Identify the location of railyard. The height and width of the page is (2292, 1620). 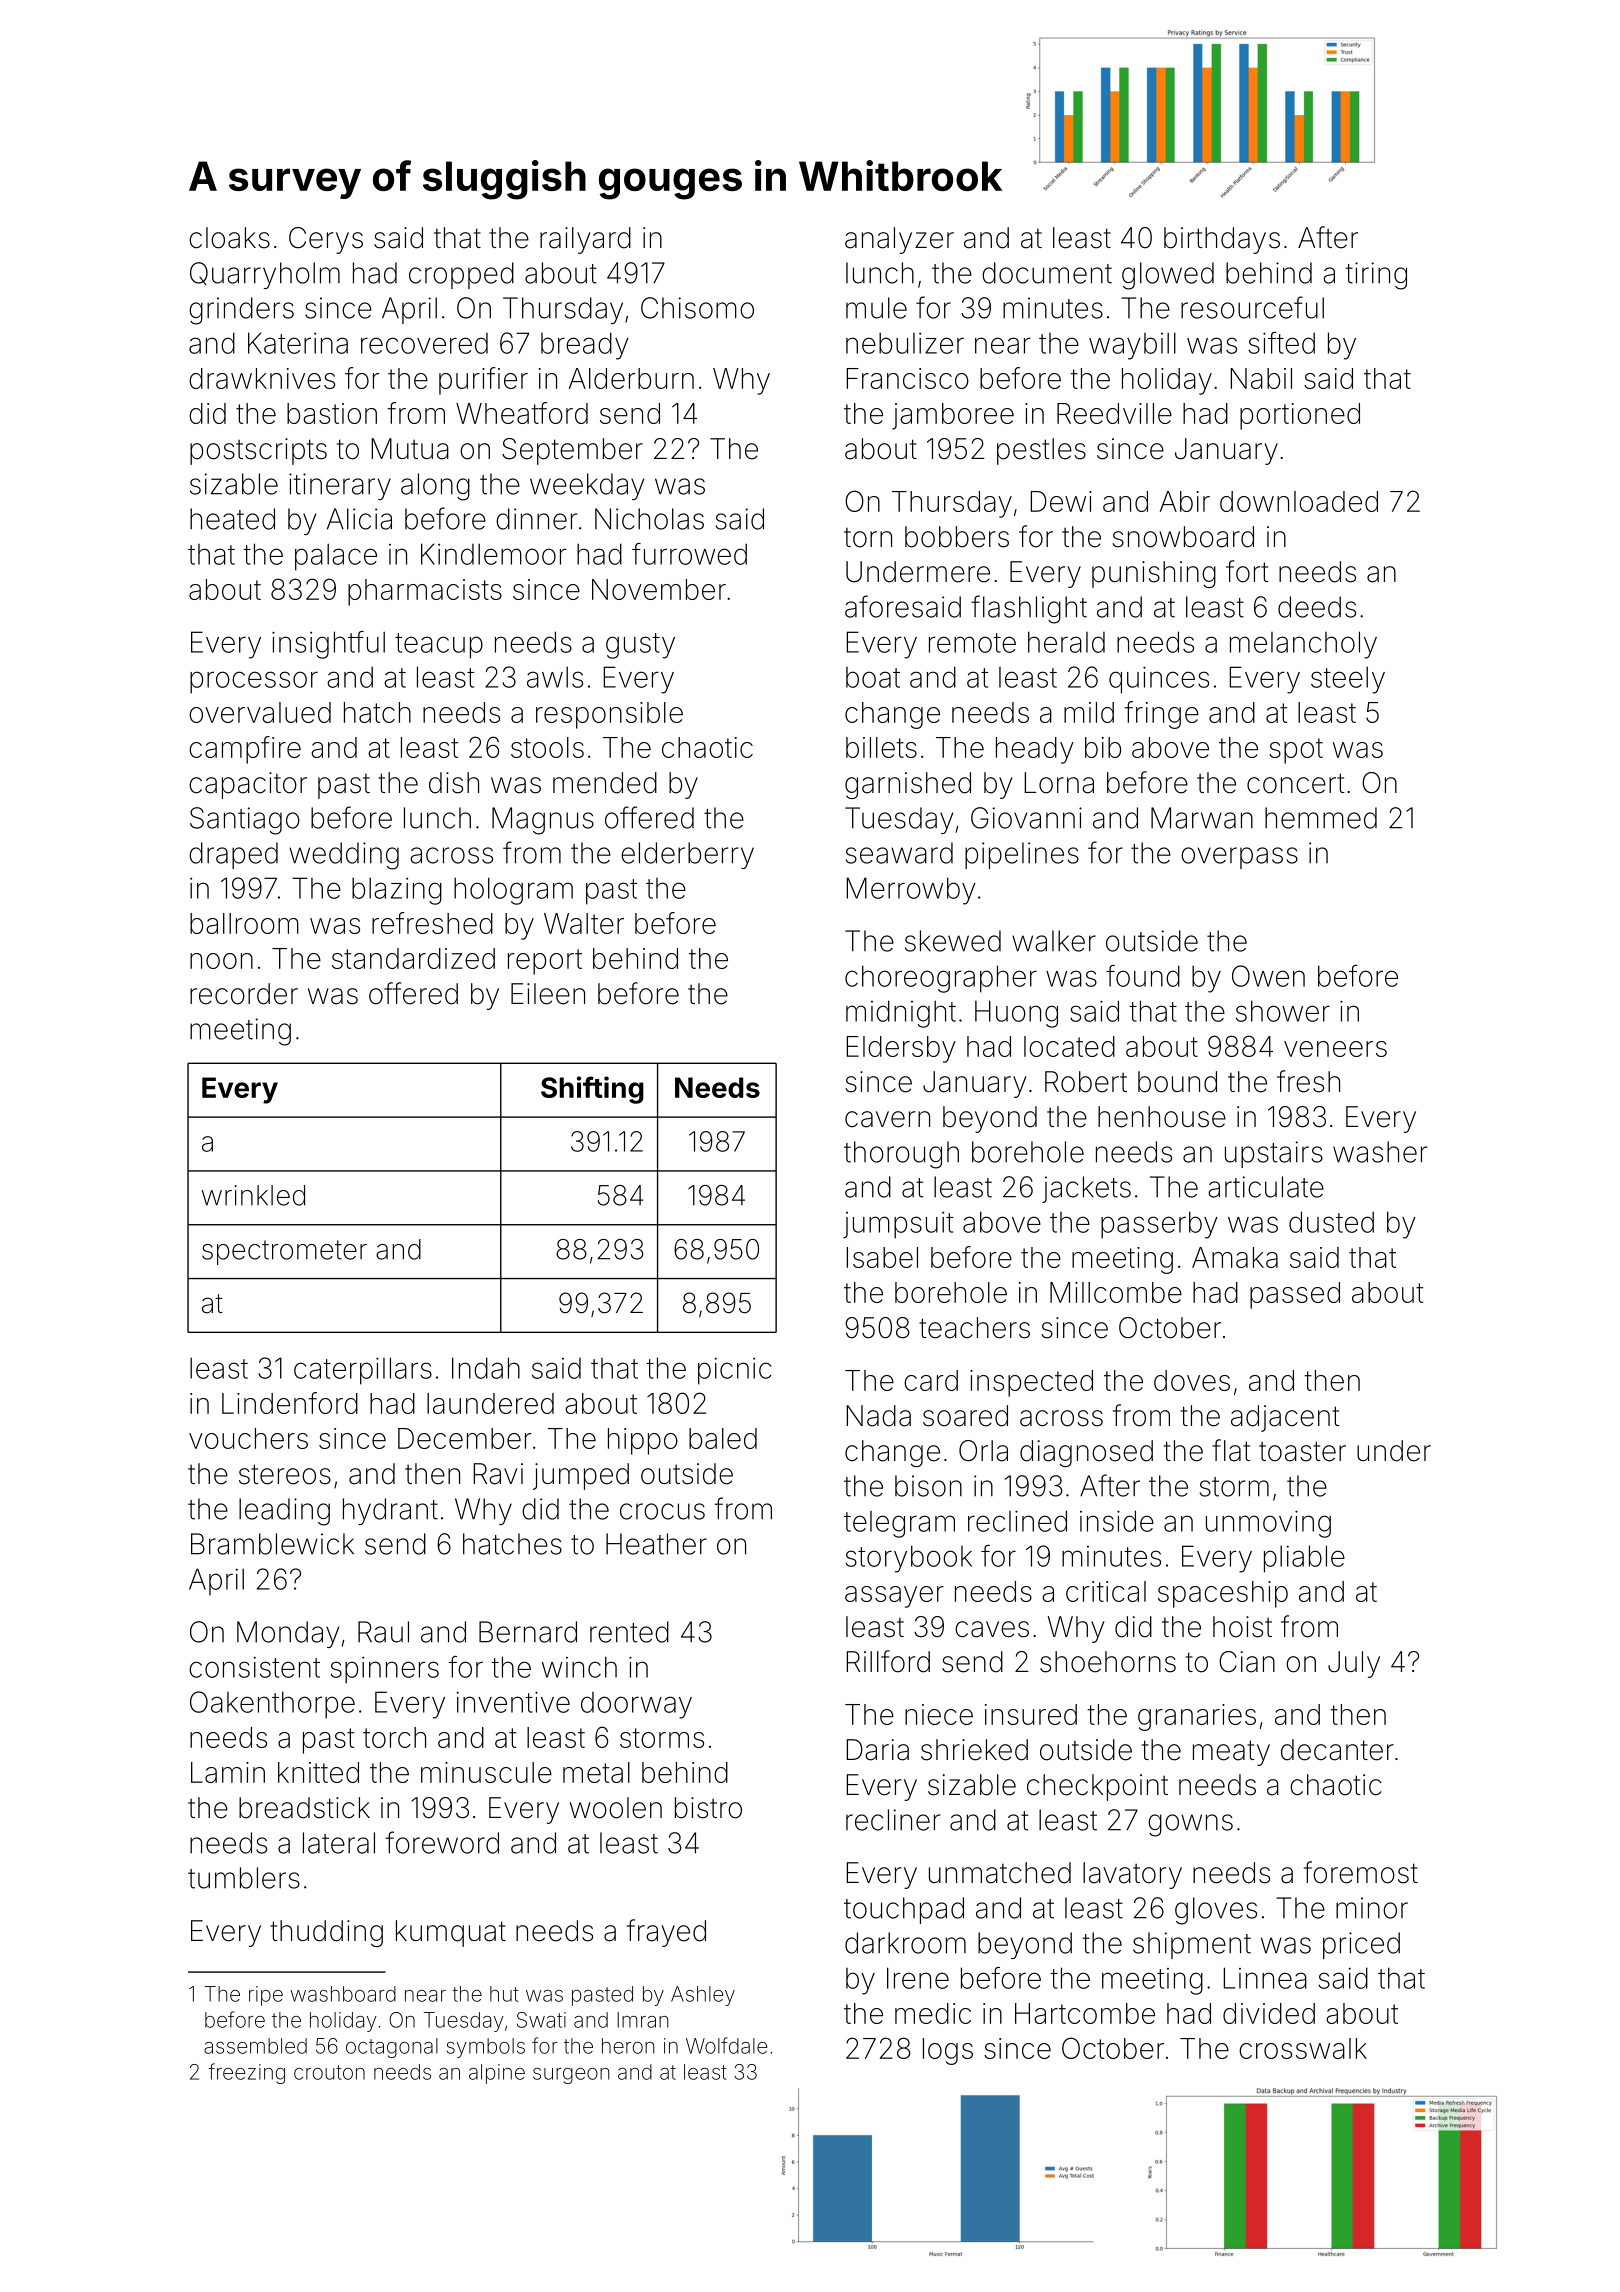
(585, 240).
